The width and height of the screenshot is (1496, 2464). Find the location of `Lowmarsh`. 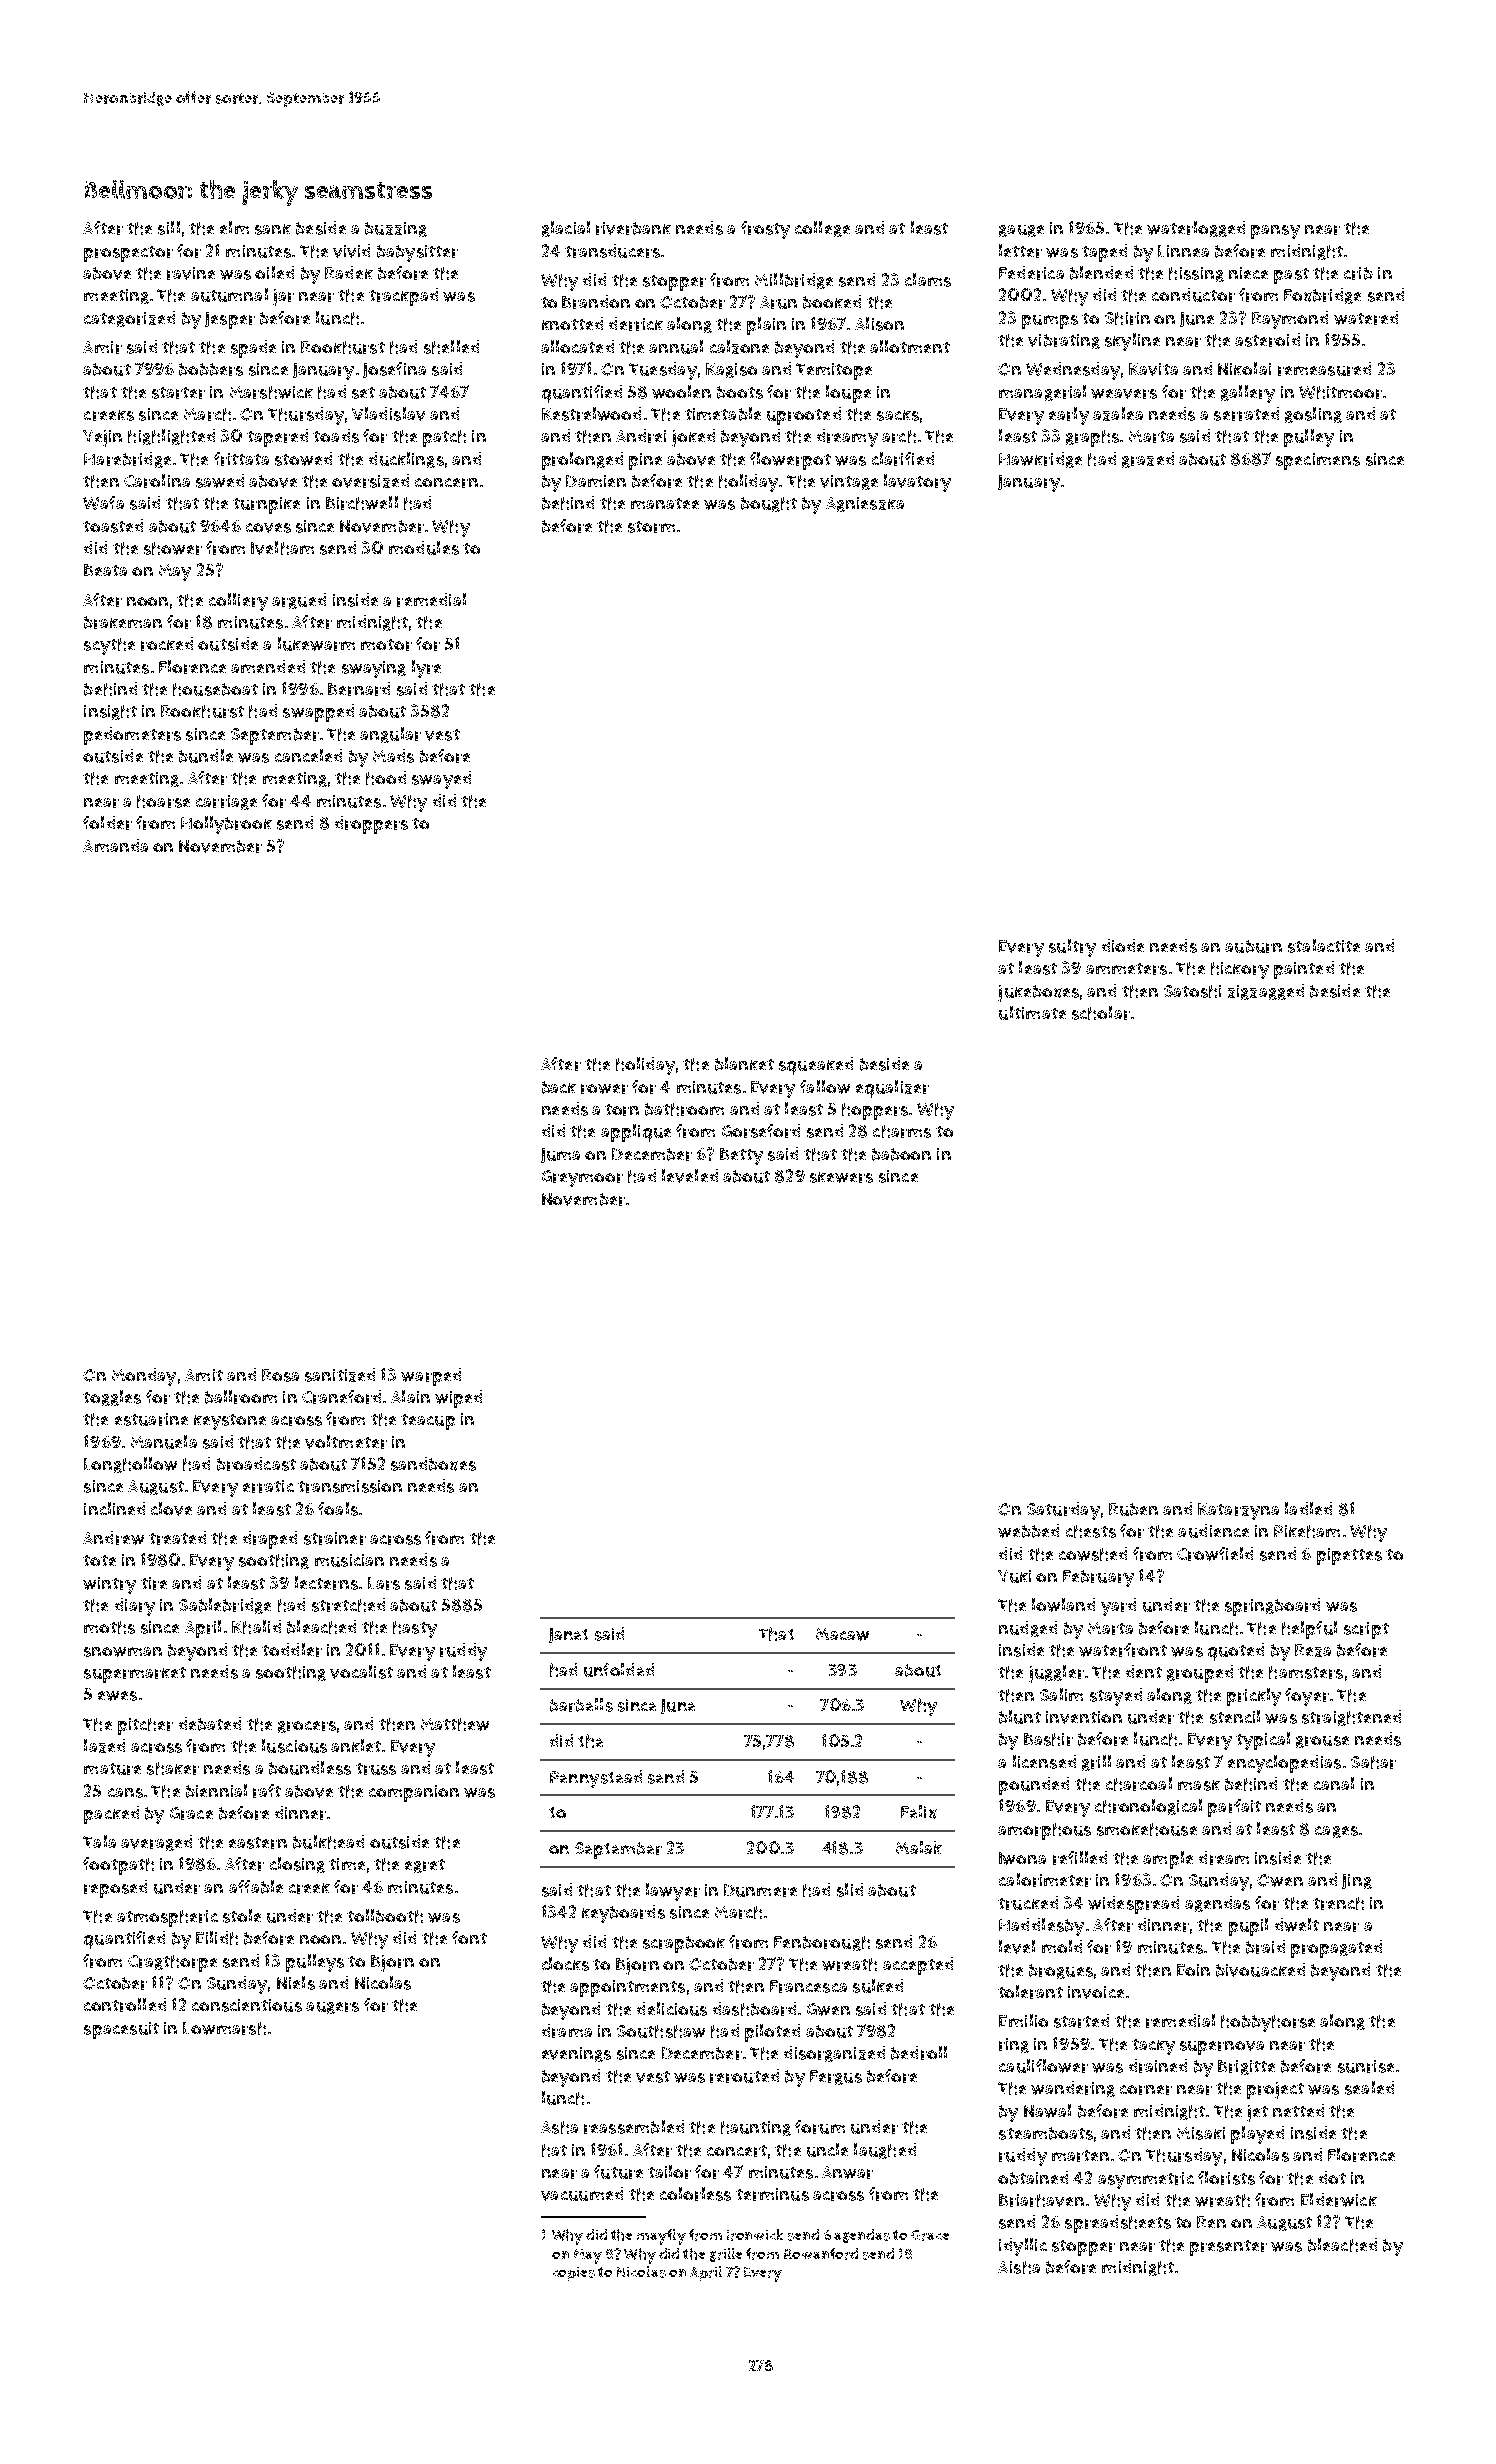

Lowmarsh is located at coordinates (224, 2028).
